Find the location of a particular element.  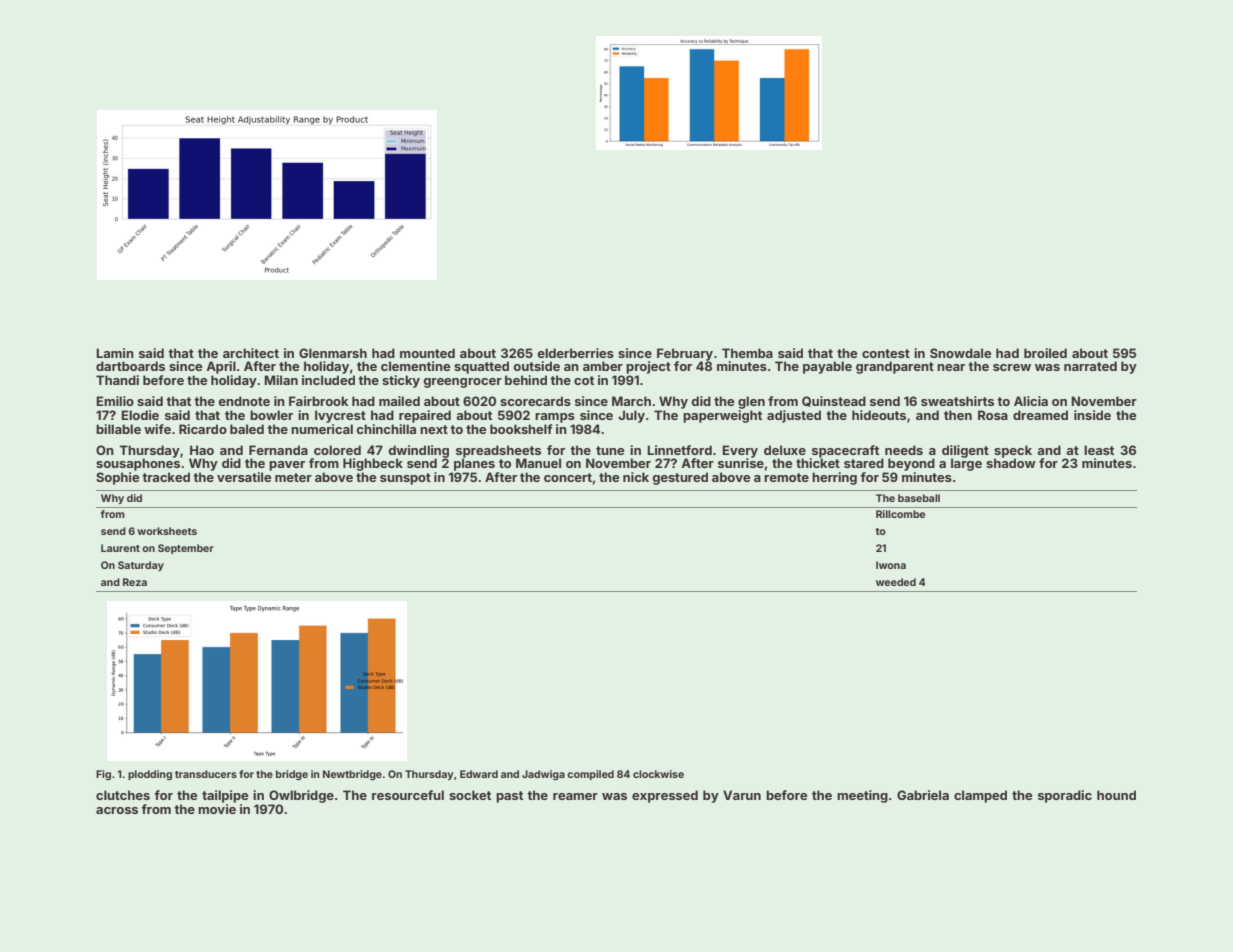

movie is located at coordinates (217, 809).
